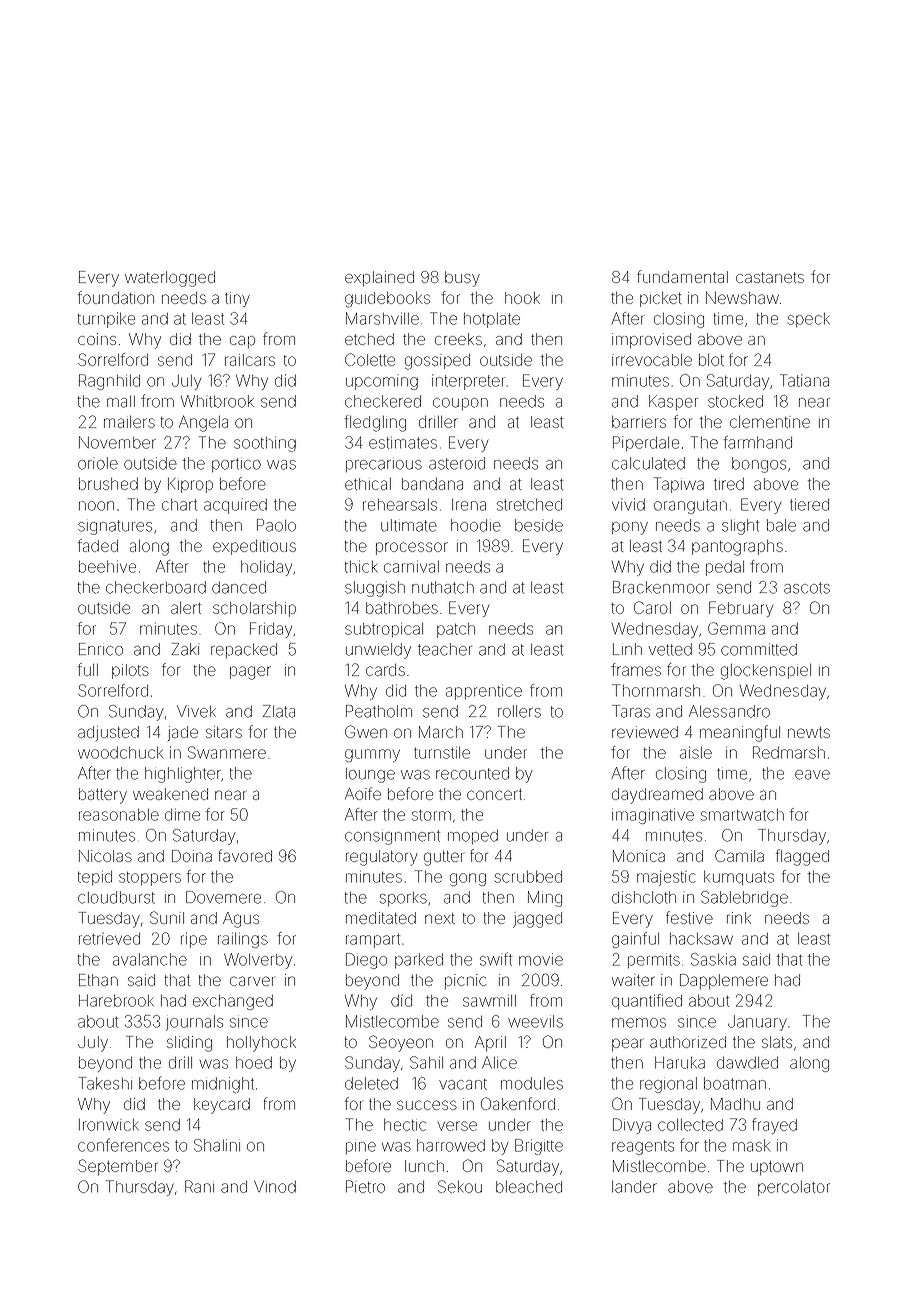 This screenshot has width=908, height=1316. I want to click on beside, so click(539, 525).
